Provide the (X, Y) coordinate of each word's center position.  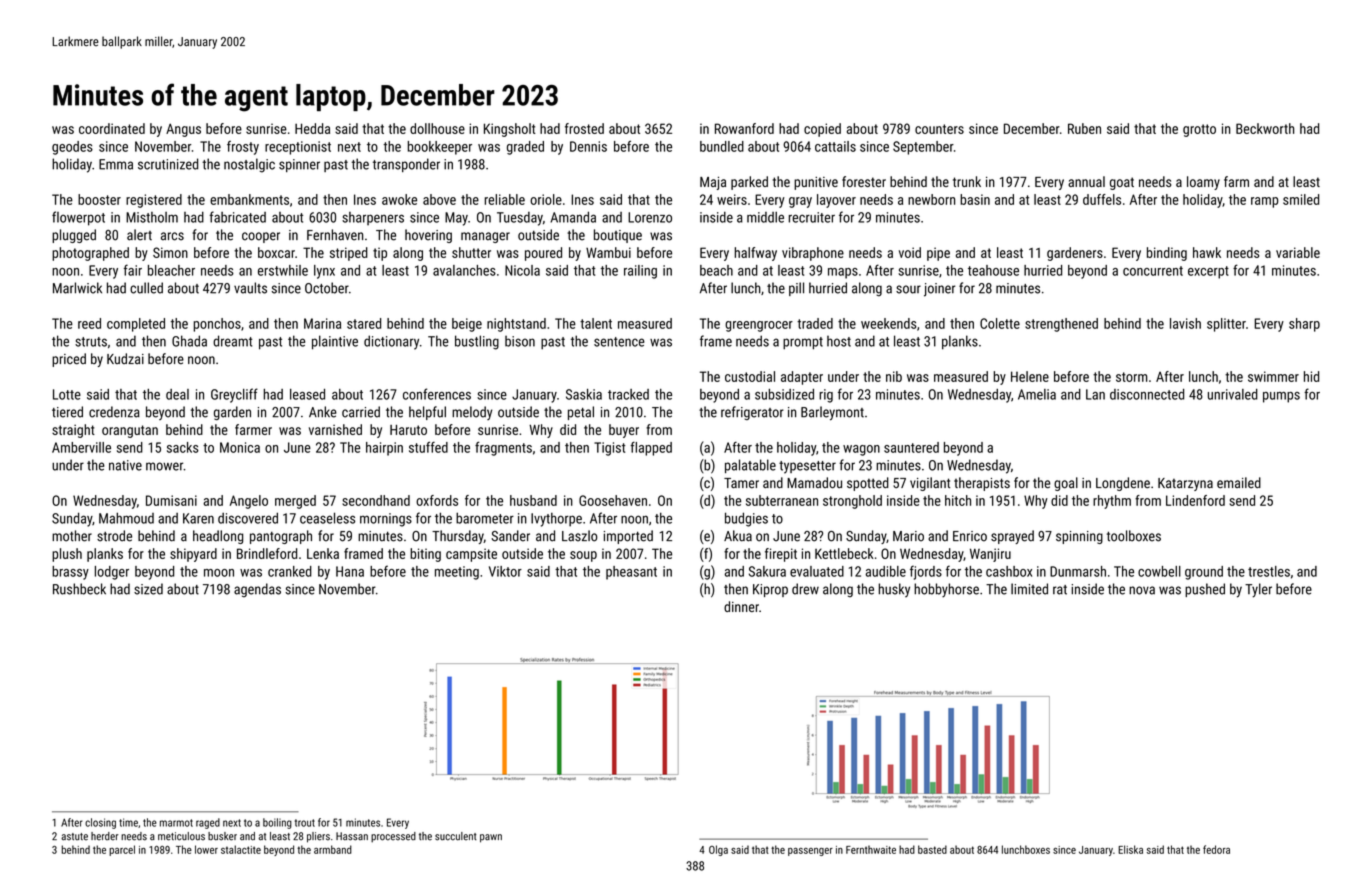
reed (89, 323)
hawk (1207, 252)
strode (114, 536)
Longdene (1123, 484)
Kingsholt (510, 130)
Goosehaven (613, 500)
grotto (1199, 130)
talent (596, 323)
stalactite (241, 849)
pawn (491, 838)
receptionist (298, 148)
